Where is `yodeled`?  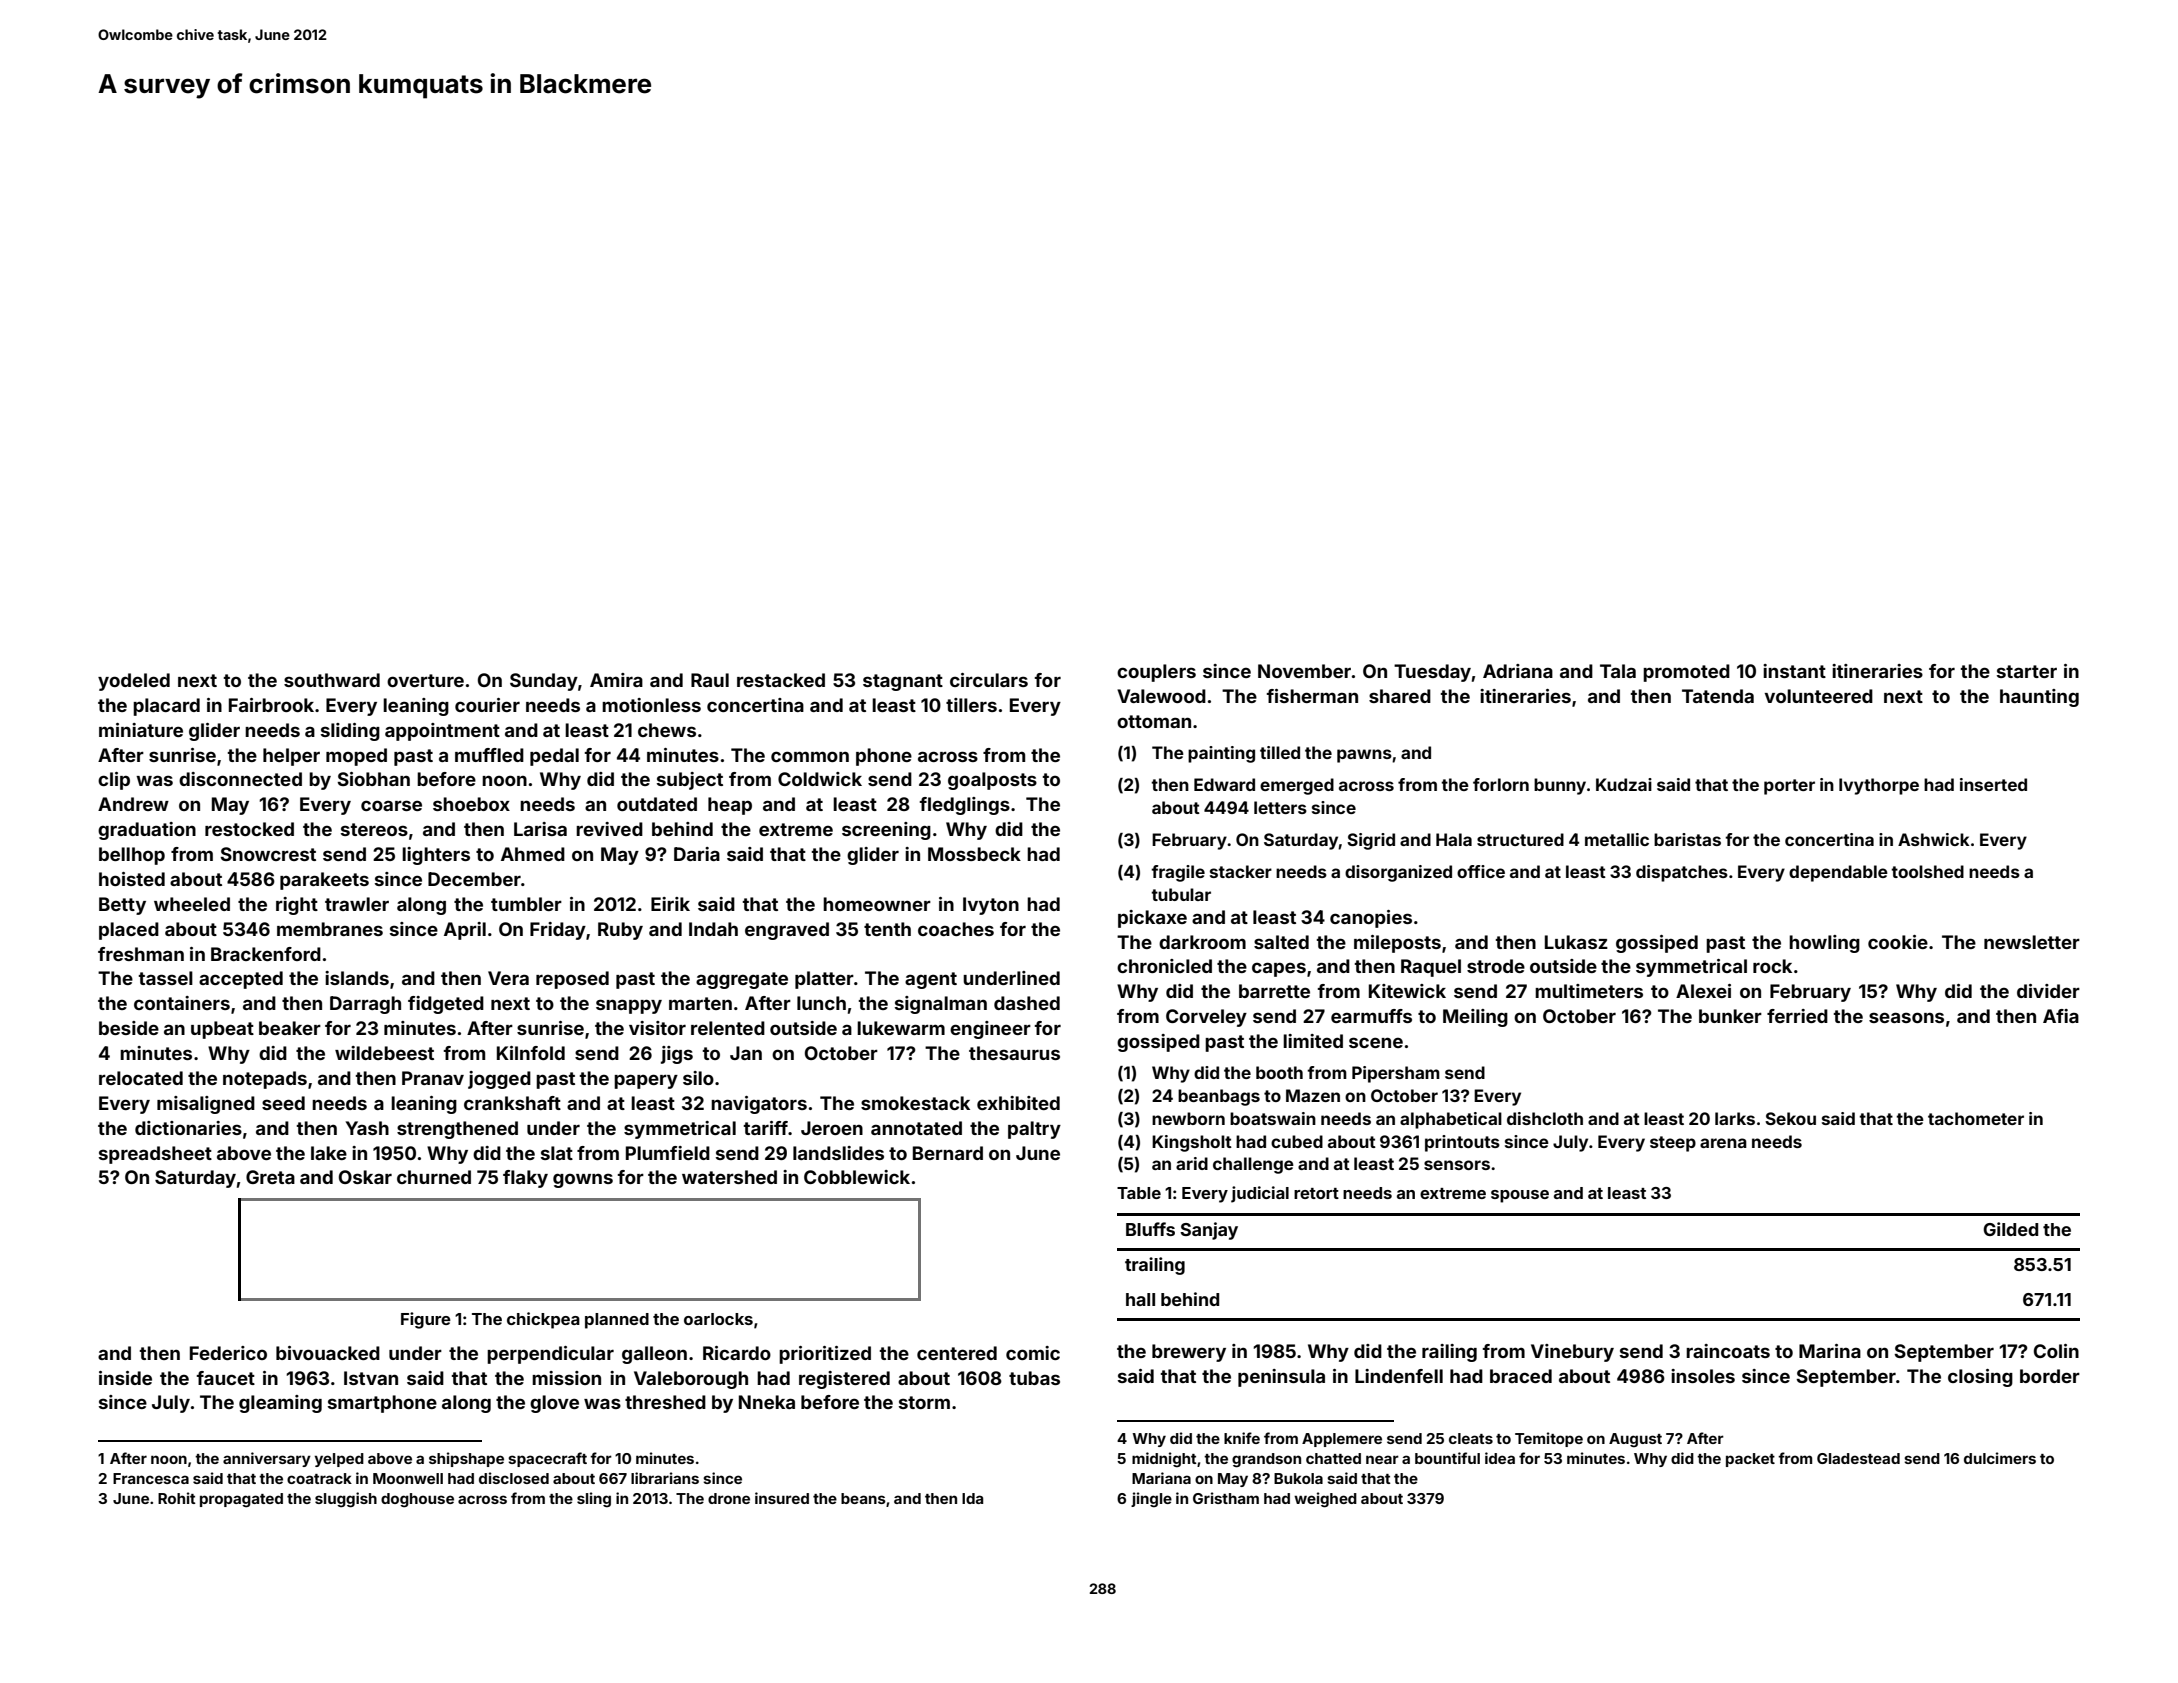 yodeled is located at coordinates (134, 682).
